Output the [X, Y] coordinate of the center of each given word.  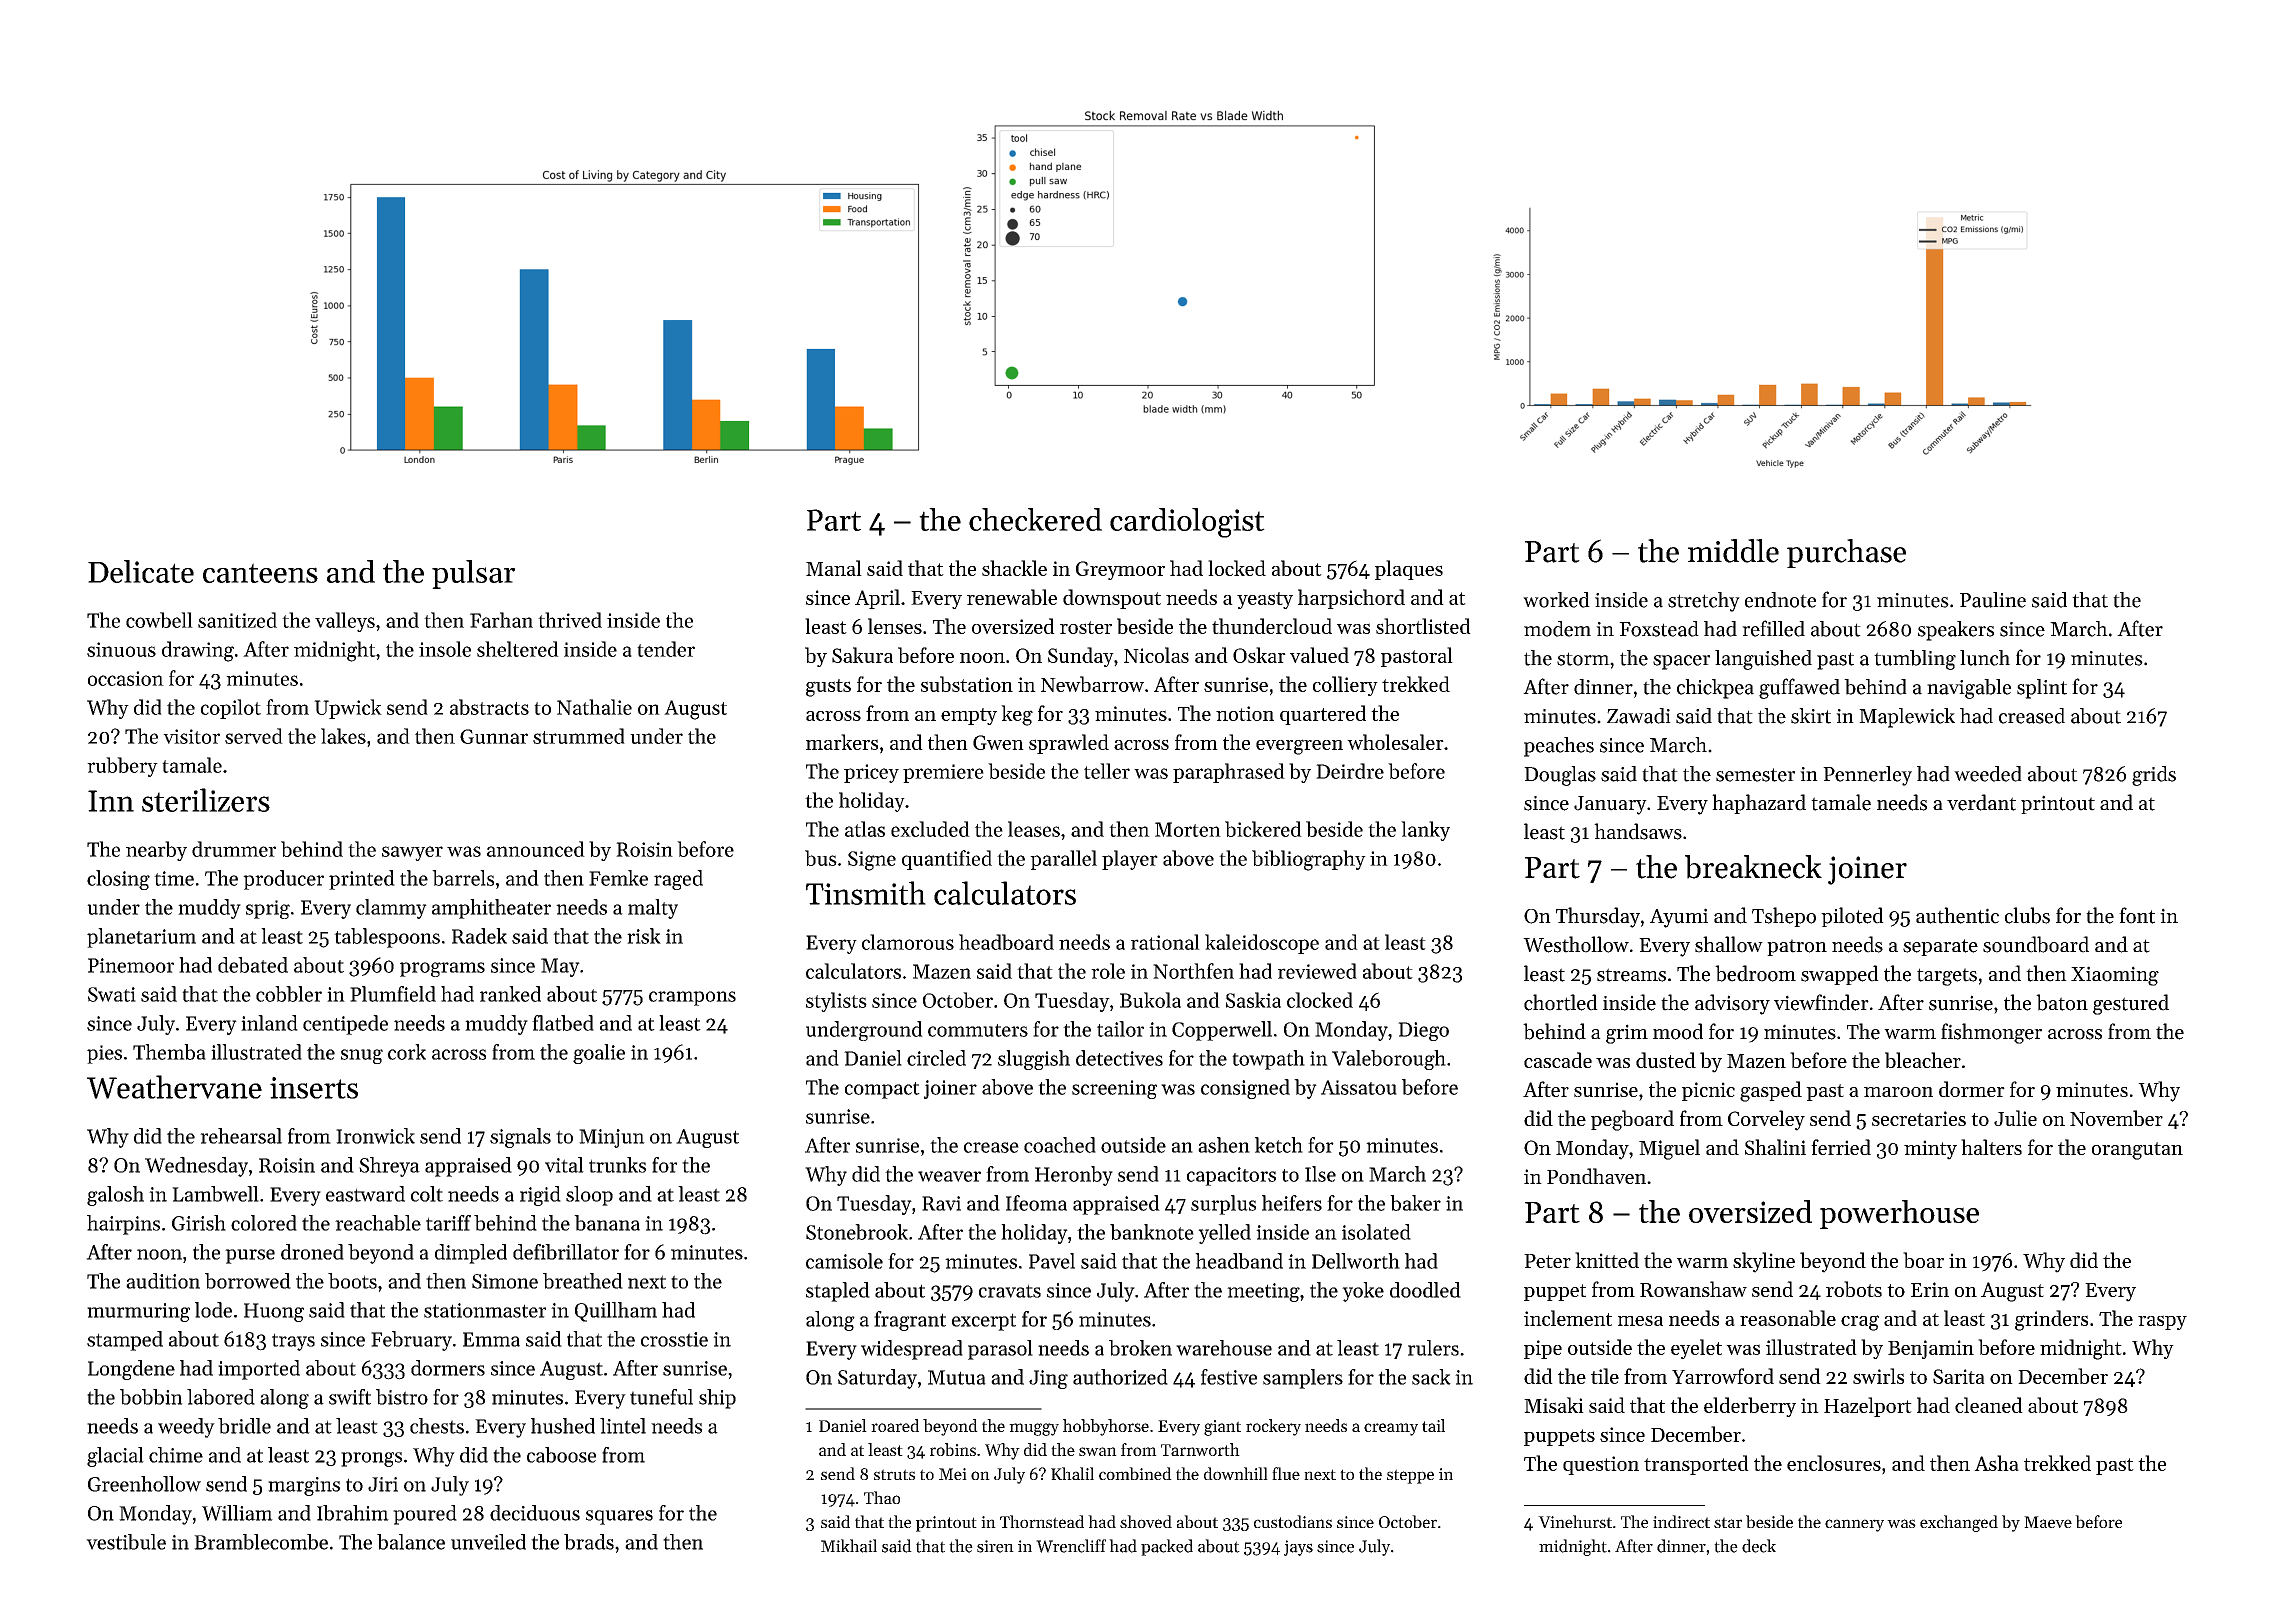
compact [882, 1090]
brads [589, 1542]
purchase [1846, 553]
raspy [2162, 1322]
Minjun [612, 1138]
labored [221, 1397]
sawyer [412, 853]
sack [1431, 1377]
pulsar [473, 574]
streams [1631, 975]
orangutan [2137, 1151]
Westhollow [1576, 944]
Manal [834, 568]
